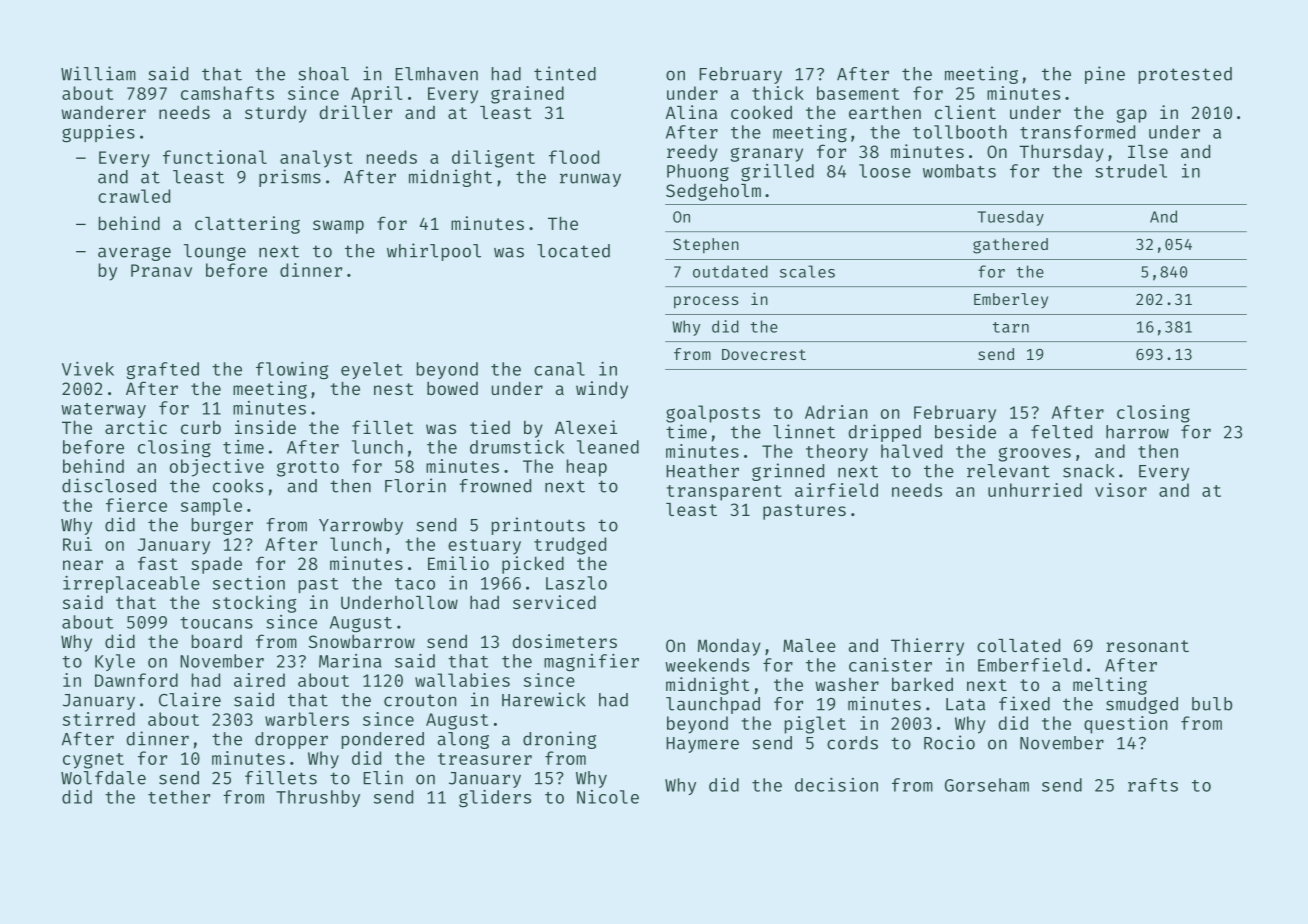 Image resolution: width=1308 pixels, height=924 pixels. I want to click on Tuesday, so click(1011, 218).
